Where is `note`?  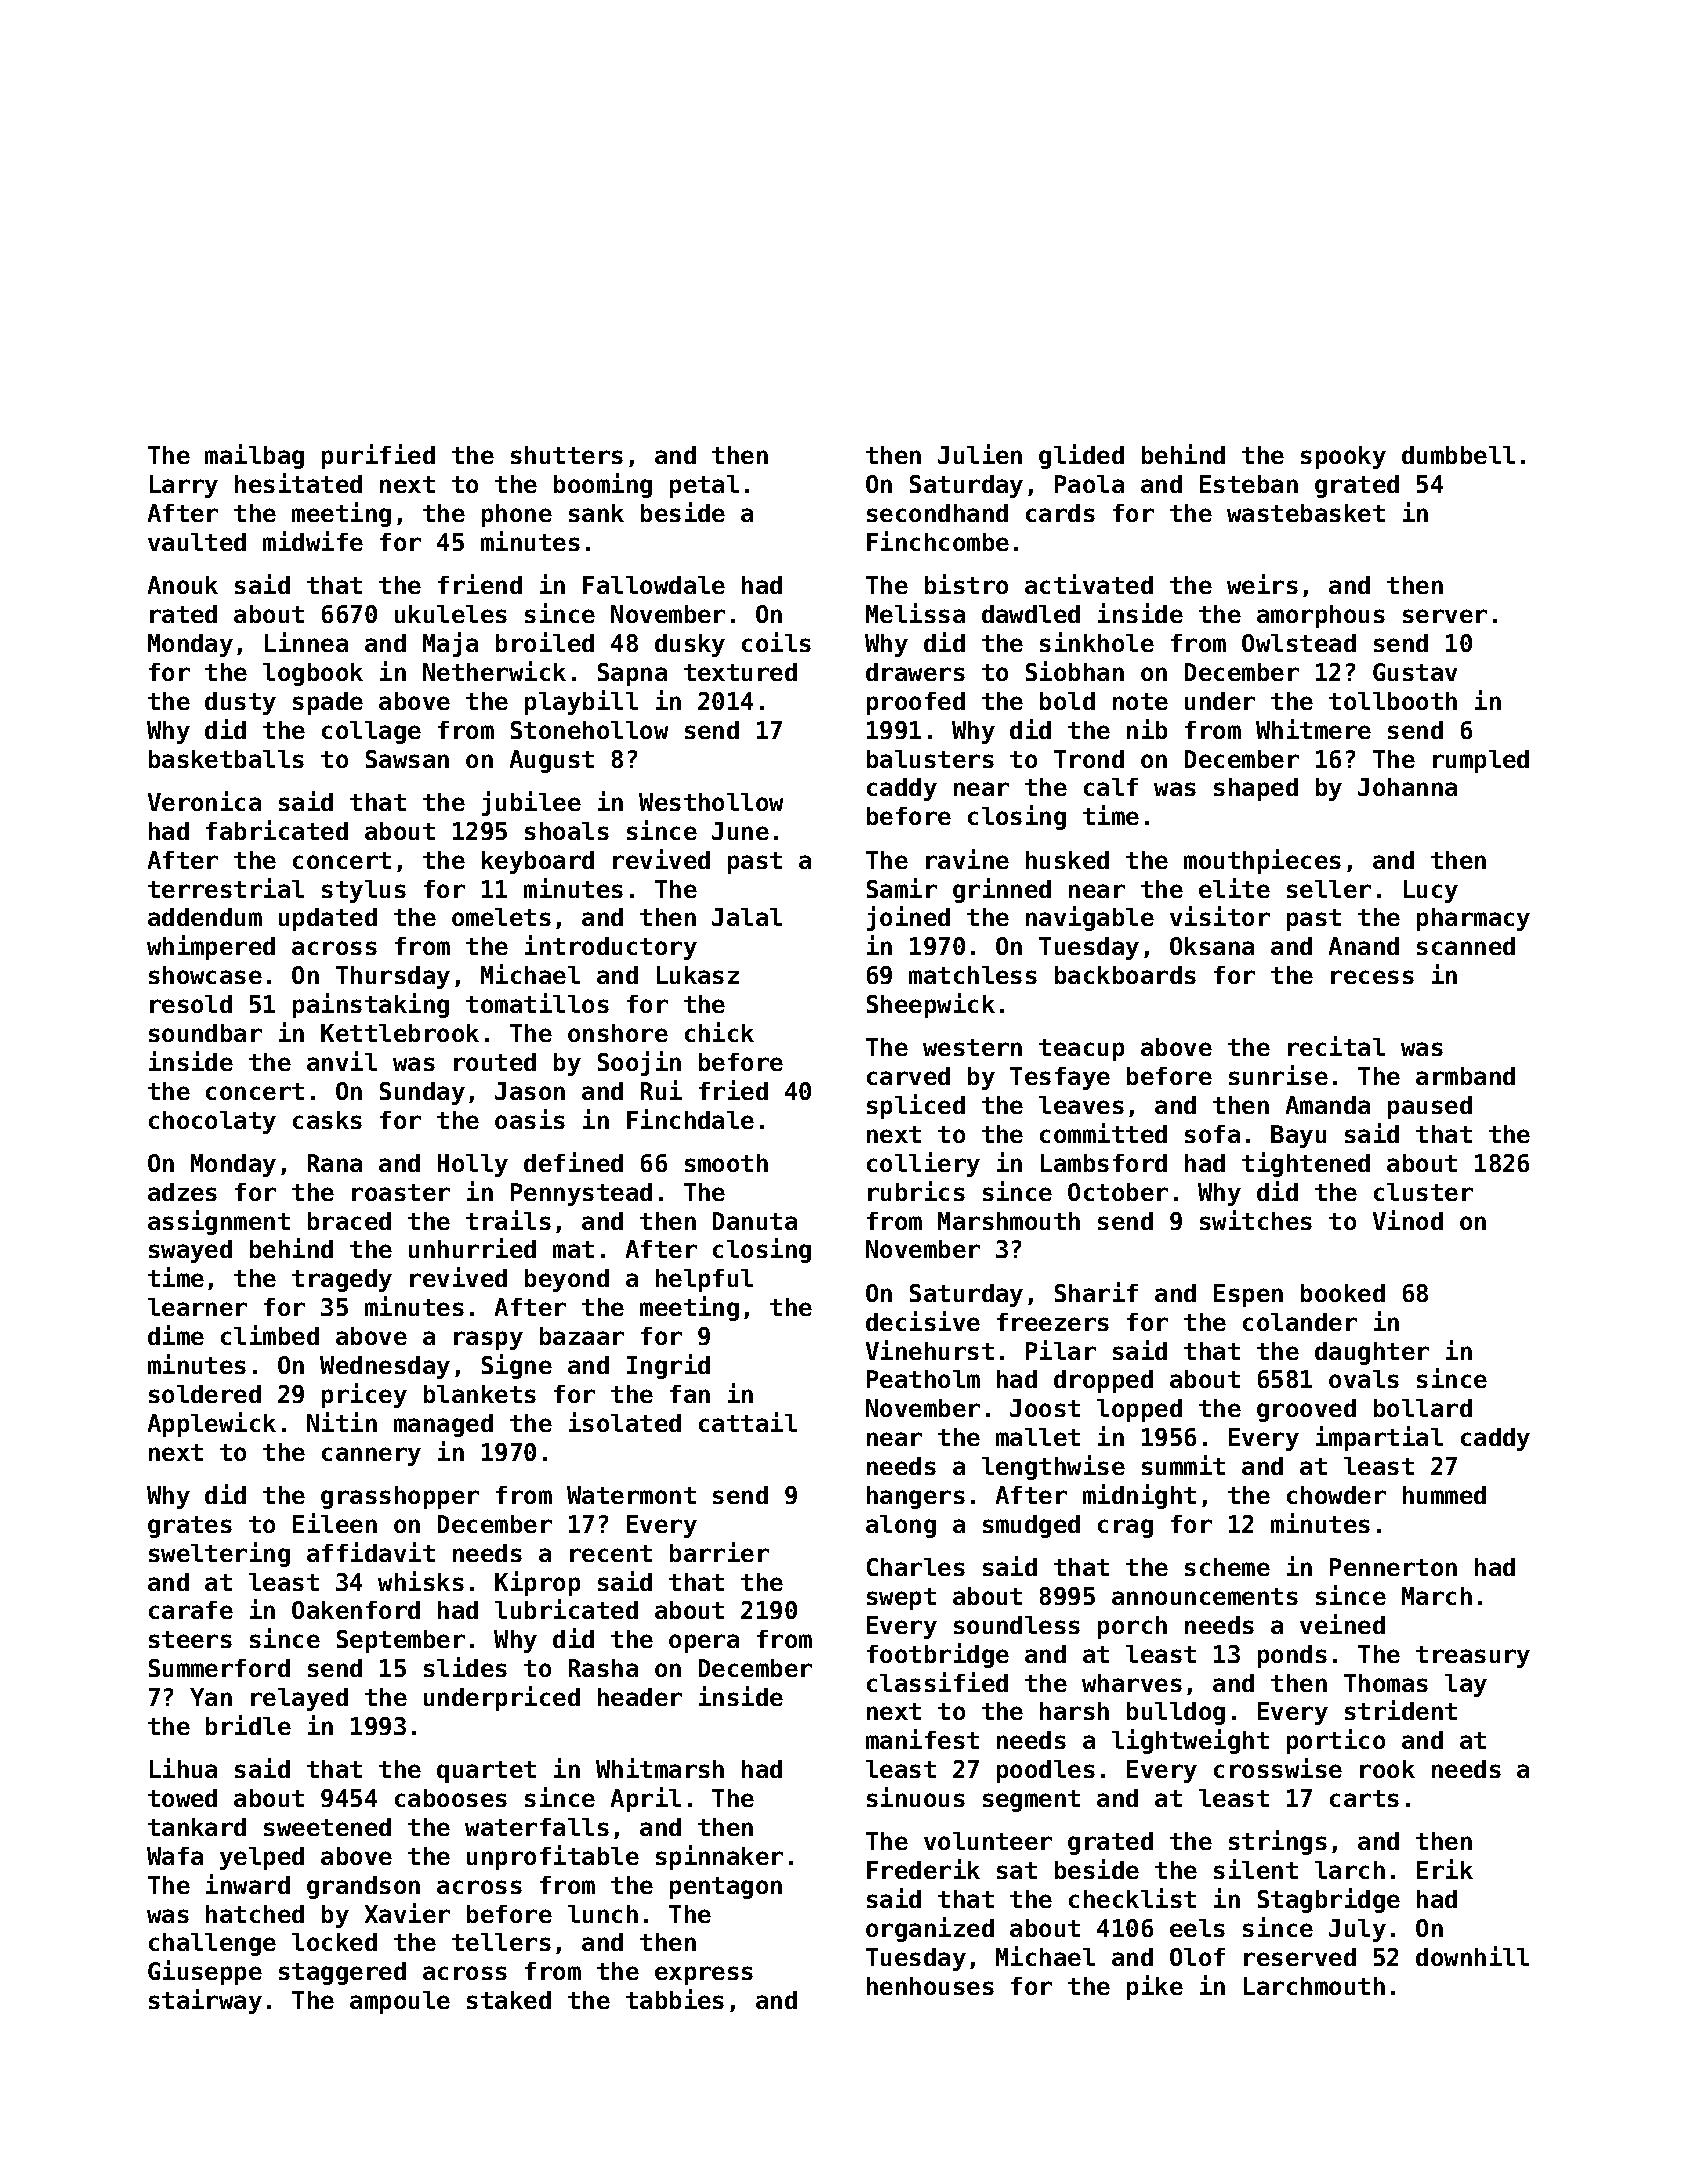 note is located at coordinates (1140, 701).
